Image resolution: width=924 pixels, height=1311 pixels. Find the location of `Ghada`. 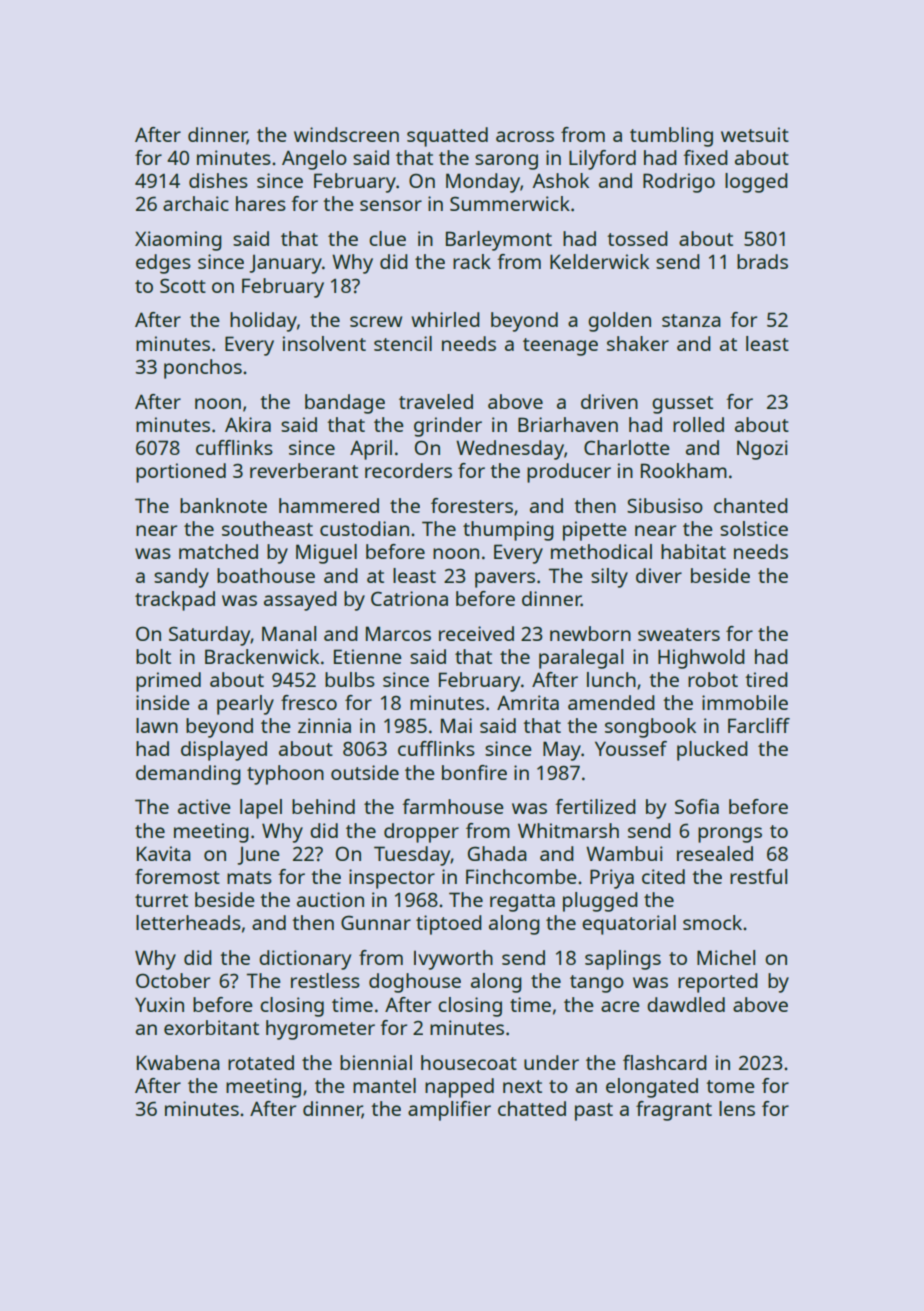

Ghada is located at coordinates (497, 853).
